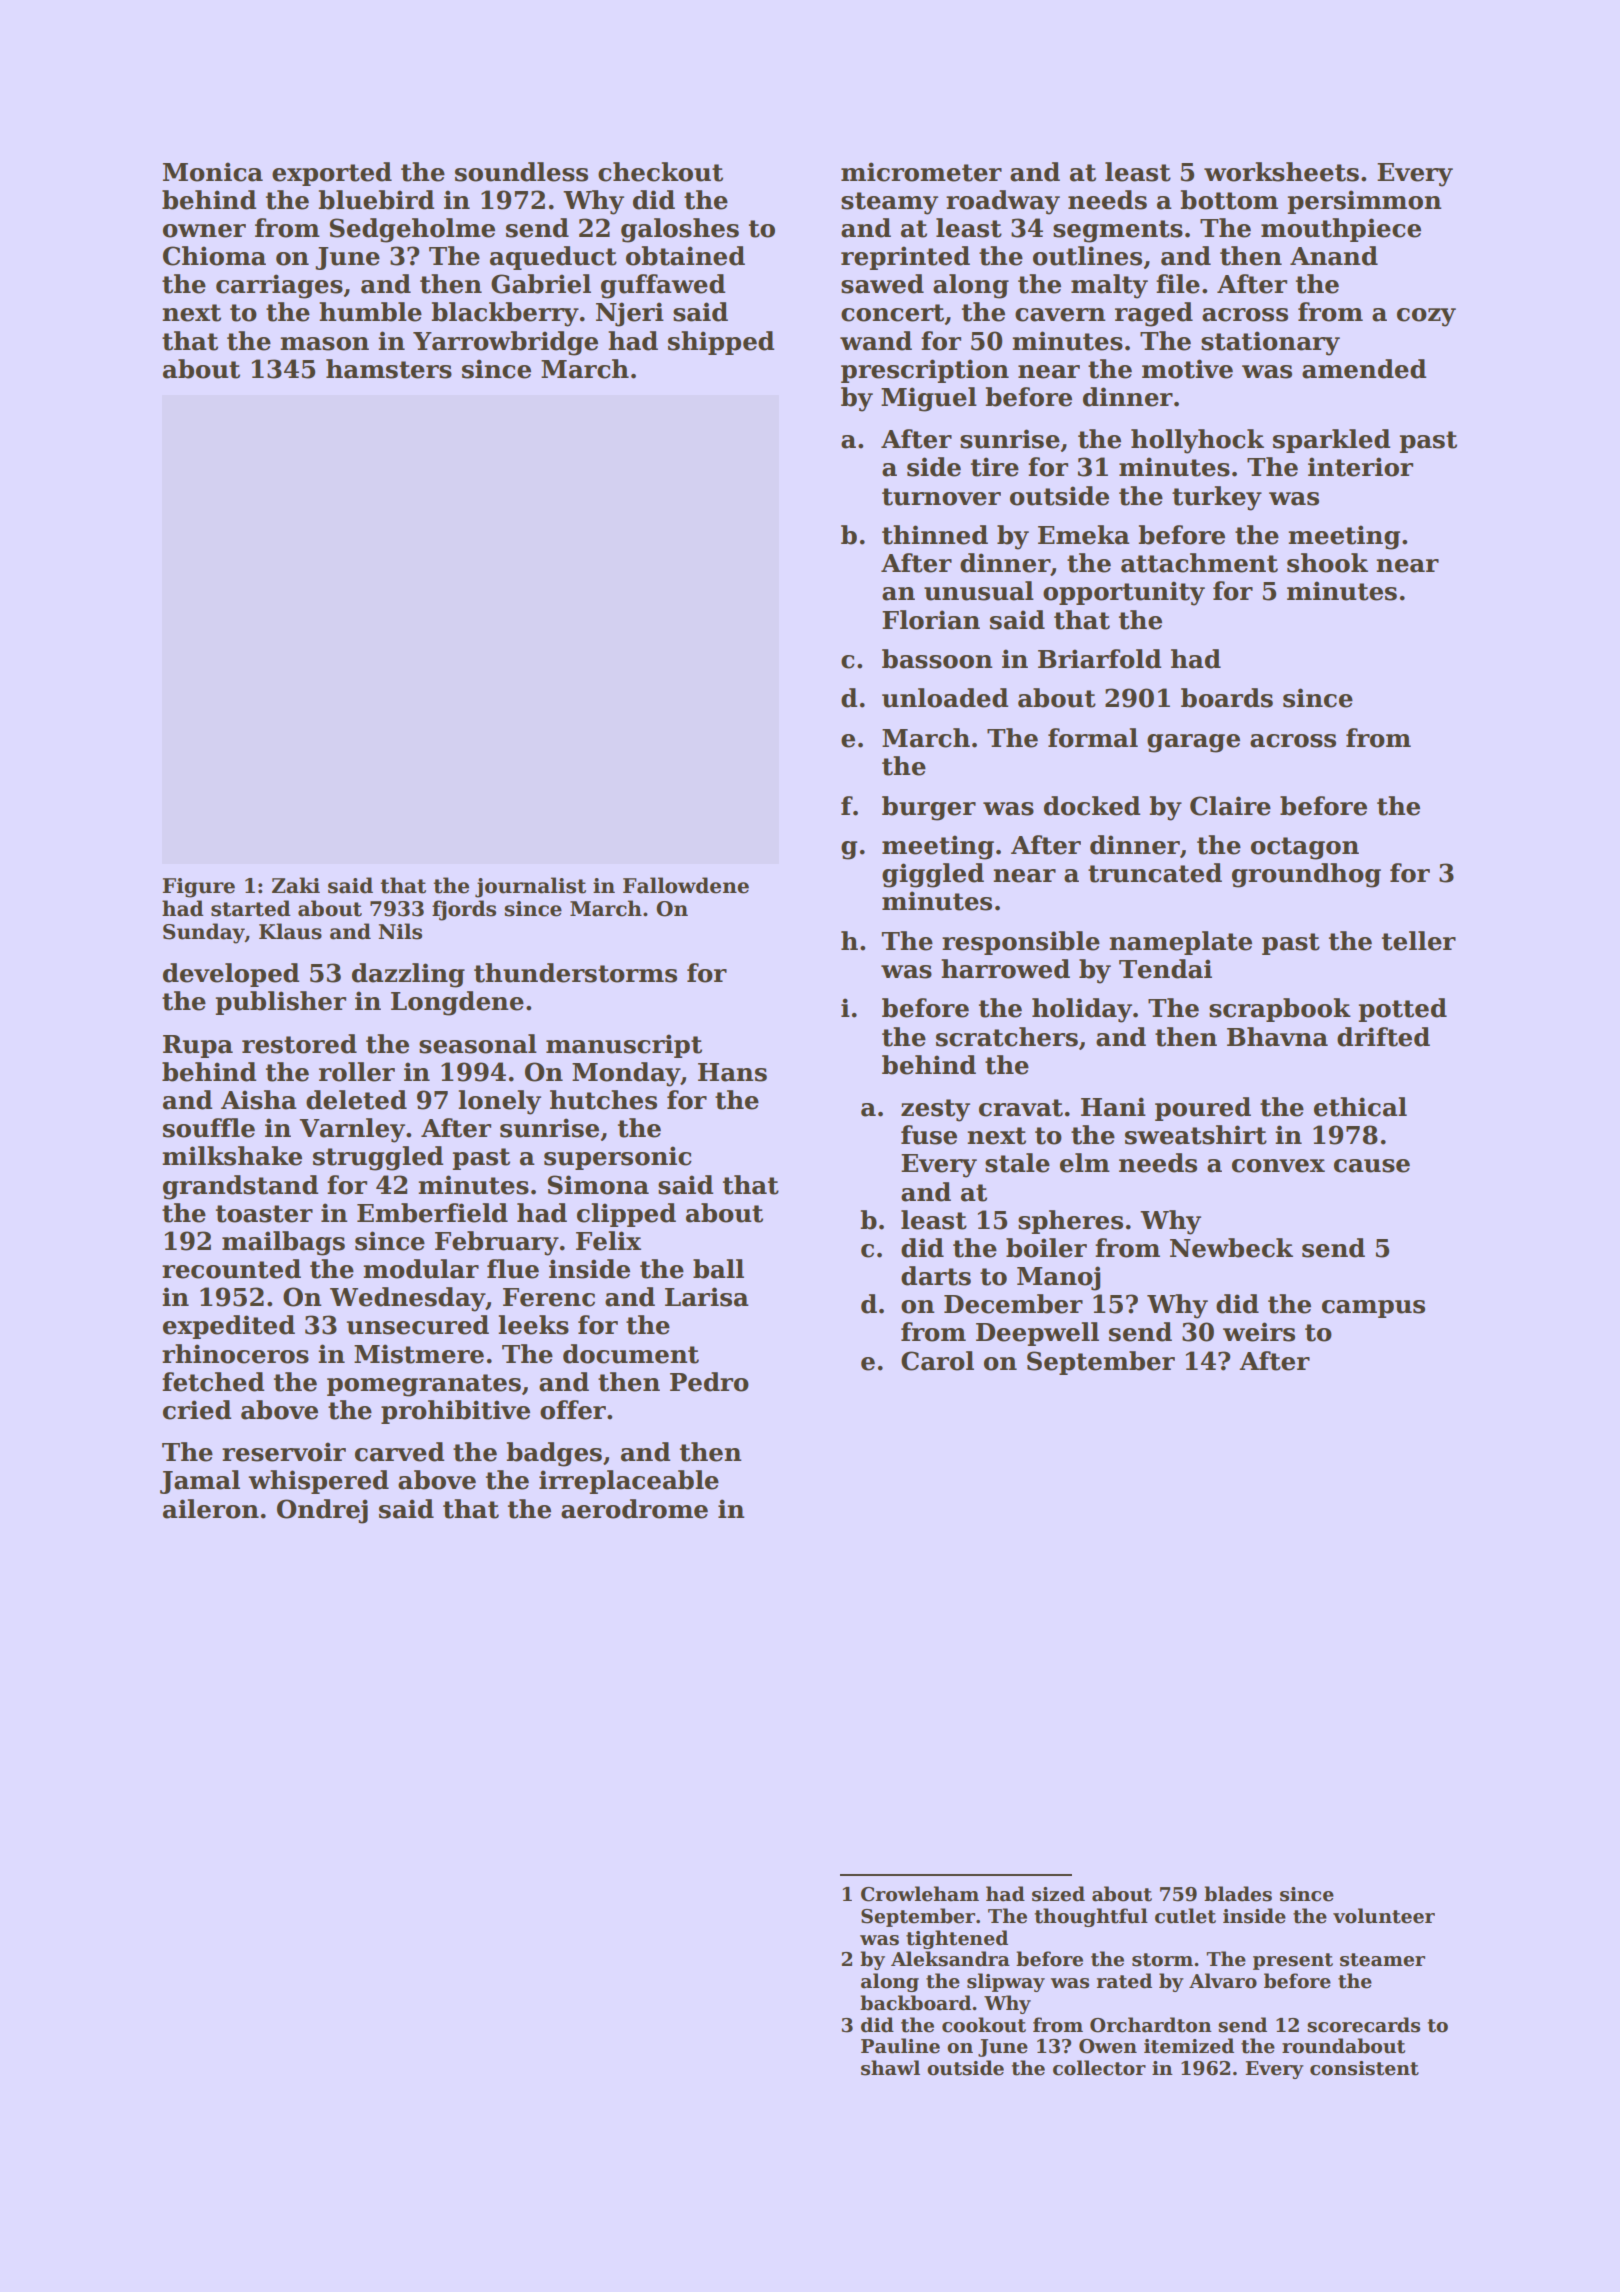 This screenshot has height=2292, width=1620. Describe the element at coordinates (1227, 698) in the screenshot. I see `boards` at that location.
